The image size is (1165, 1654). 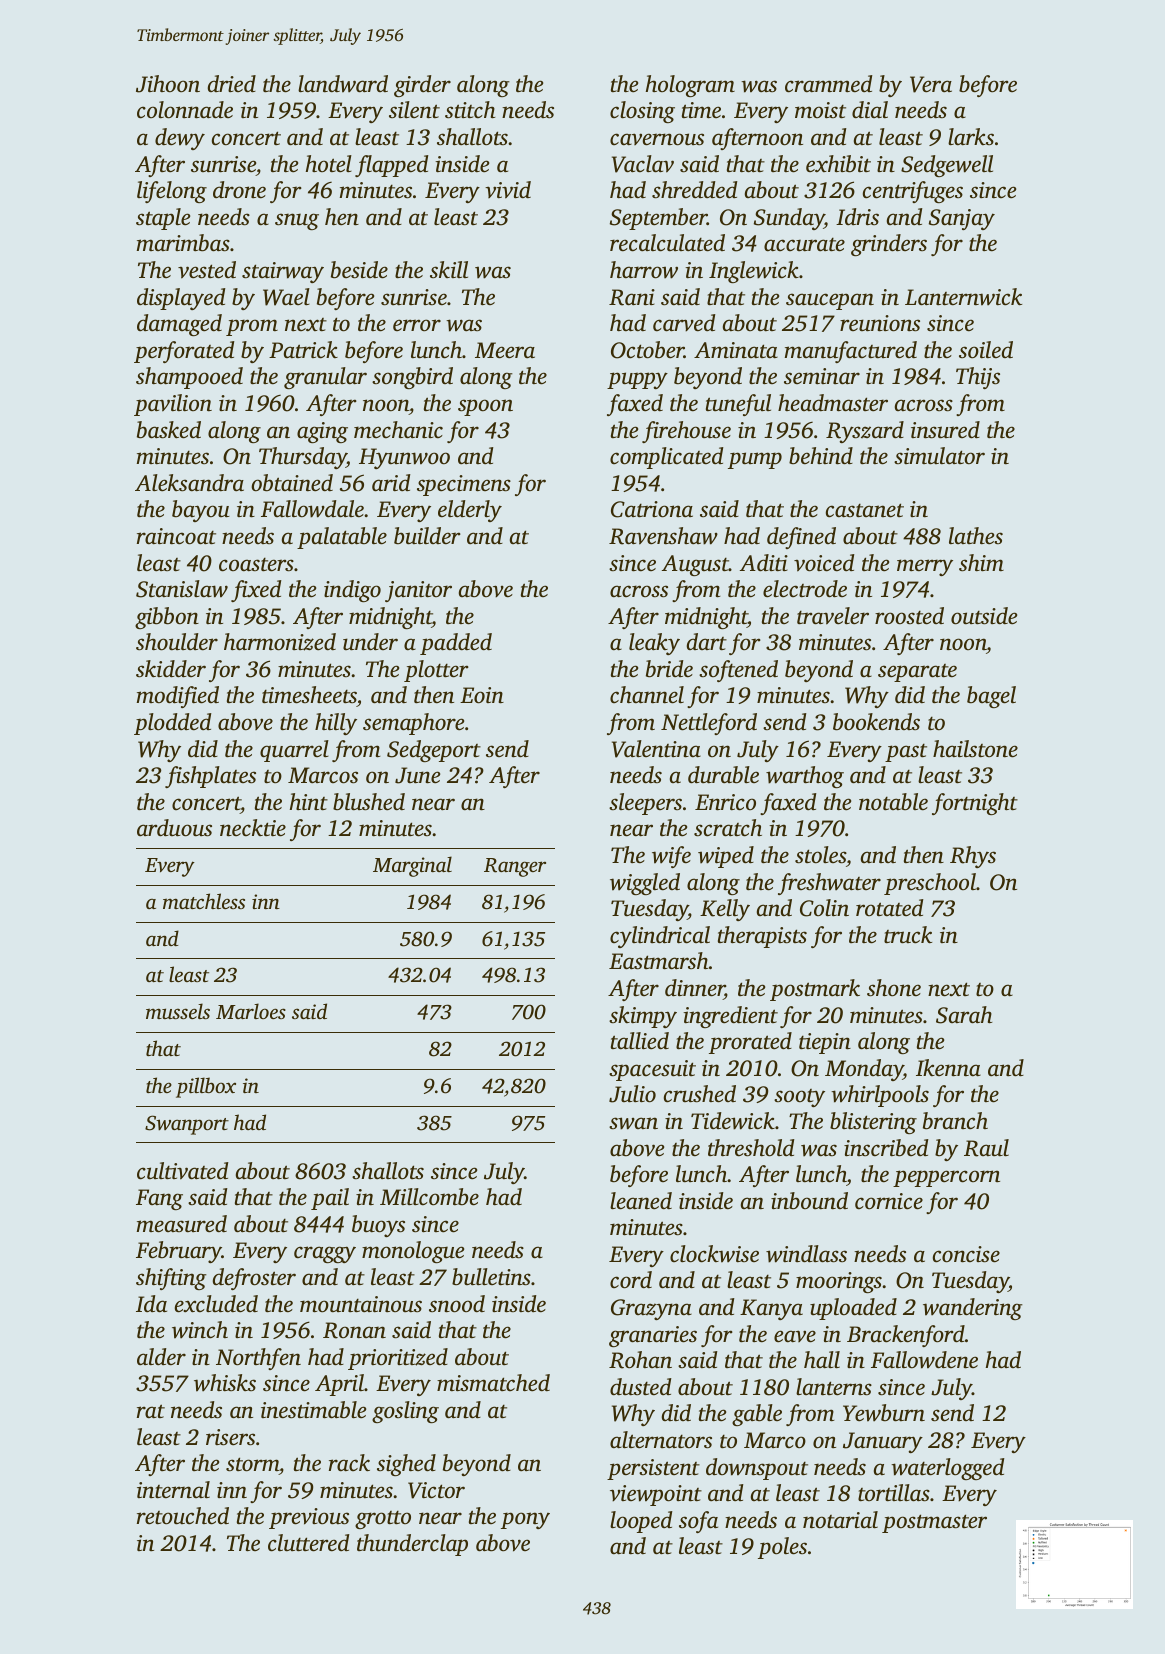 What do you see at coordinates (168, 84) in the image?
I see `Jihoon` at bounding box center [168, 84].
